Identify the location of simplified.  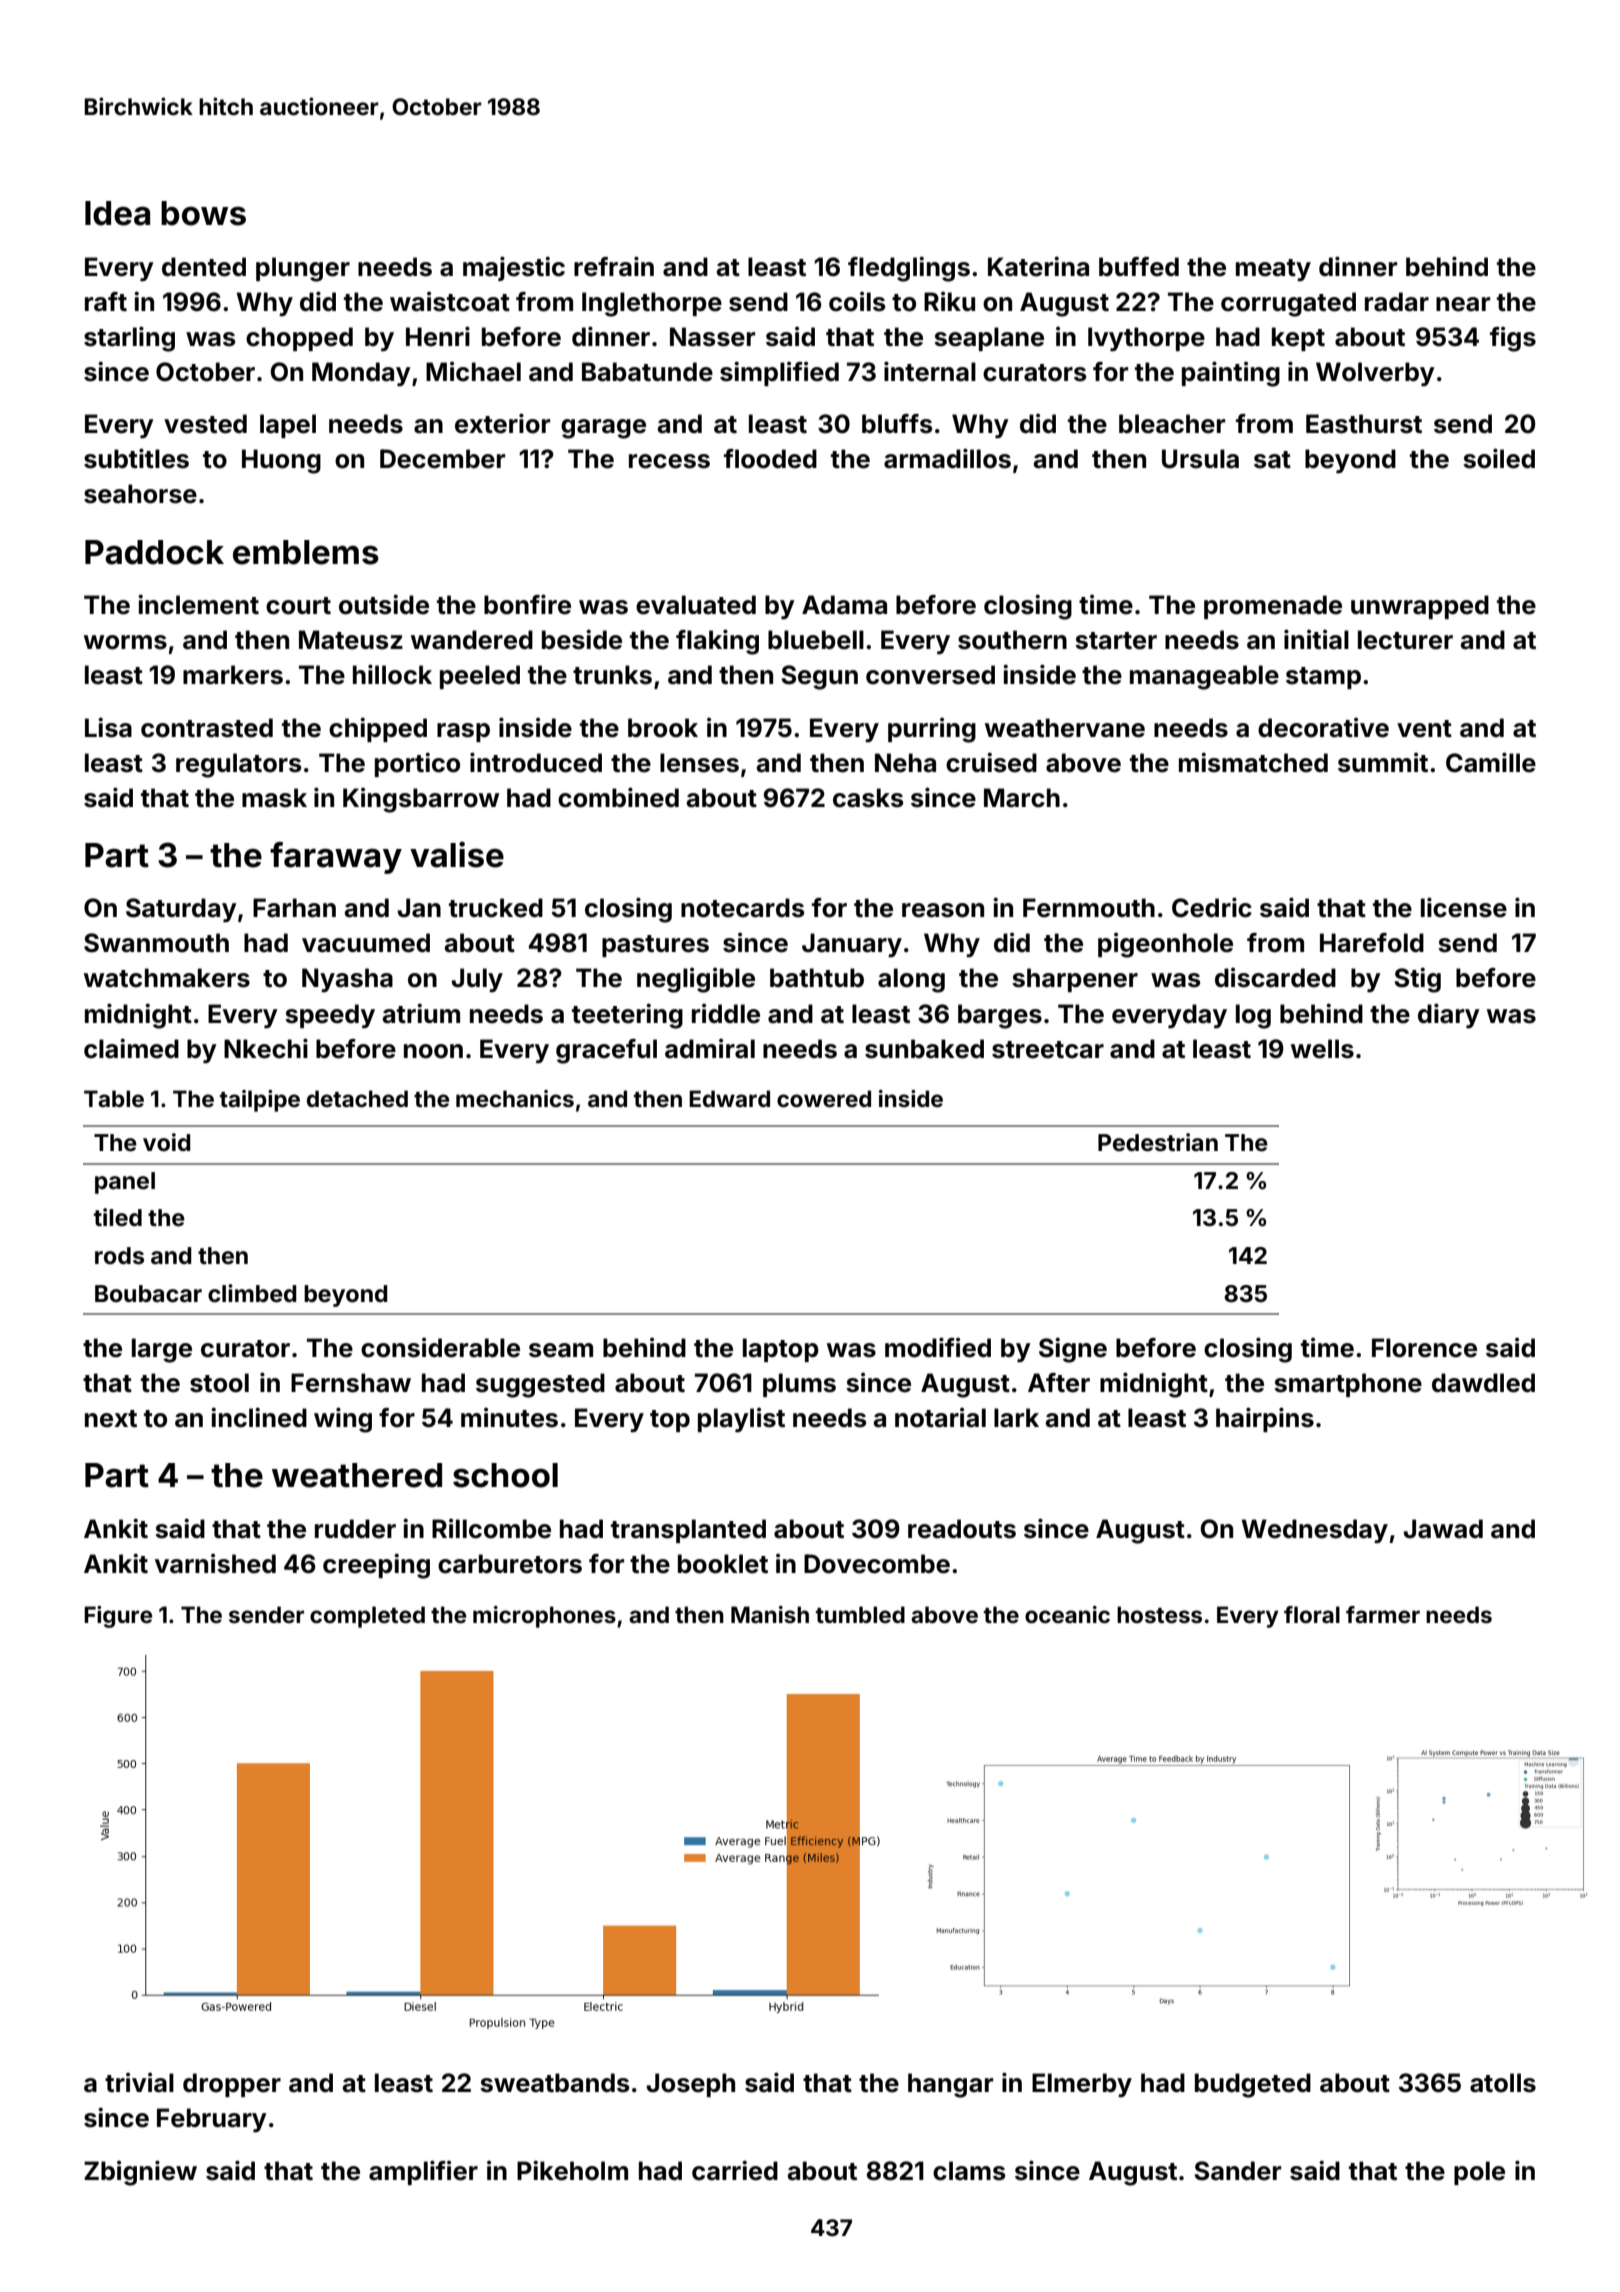
(779, 373).
